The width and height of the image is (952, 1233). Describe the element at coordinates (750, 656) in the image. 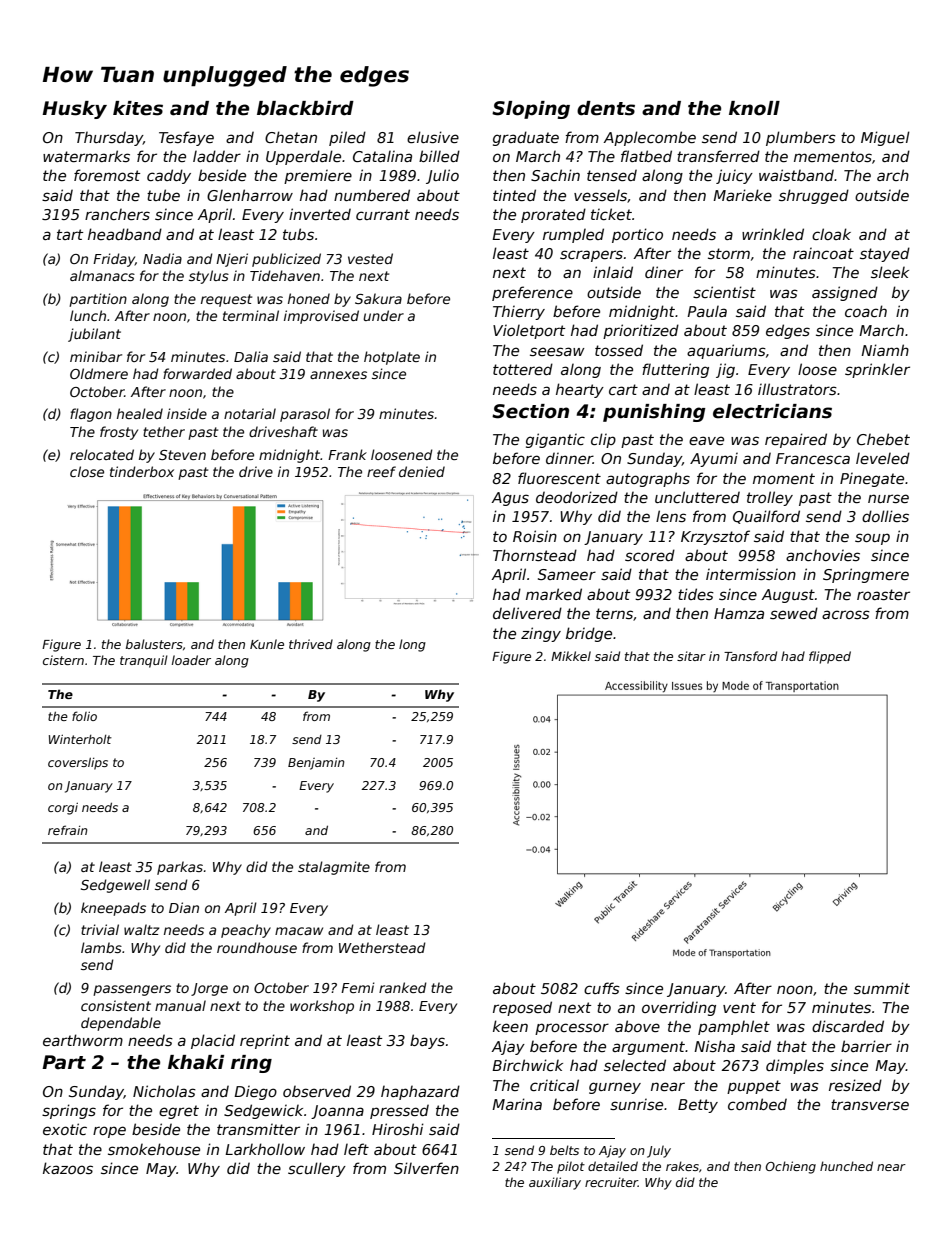

I see `Tansford` at that location.
